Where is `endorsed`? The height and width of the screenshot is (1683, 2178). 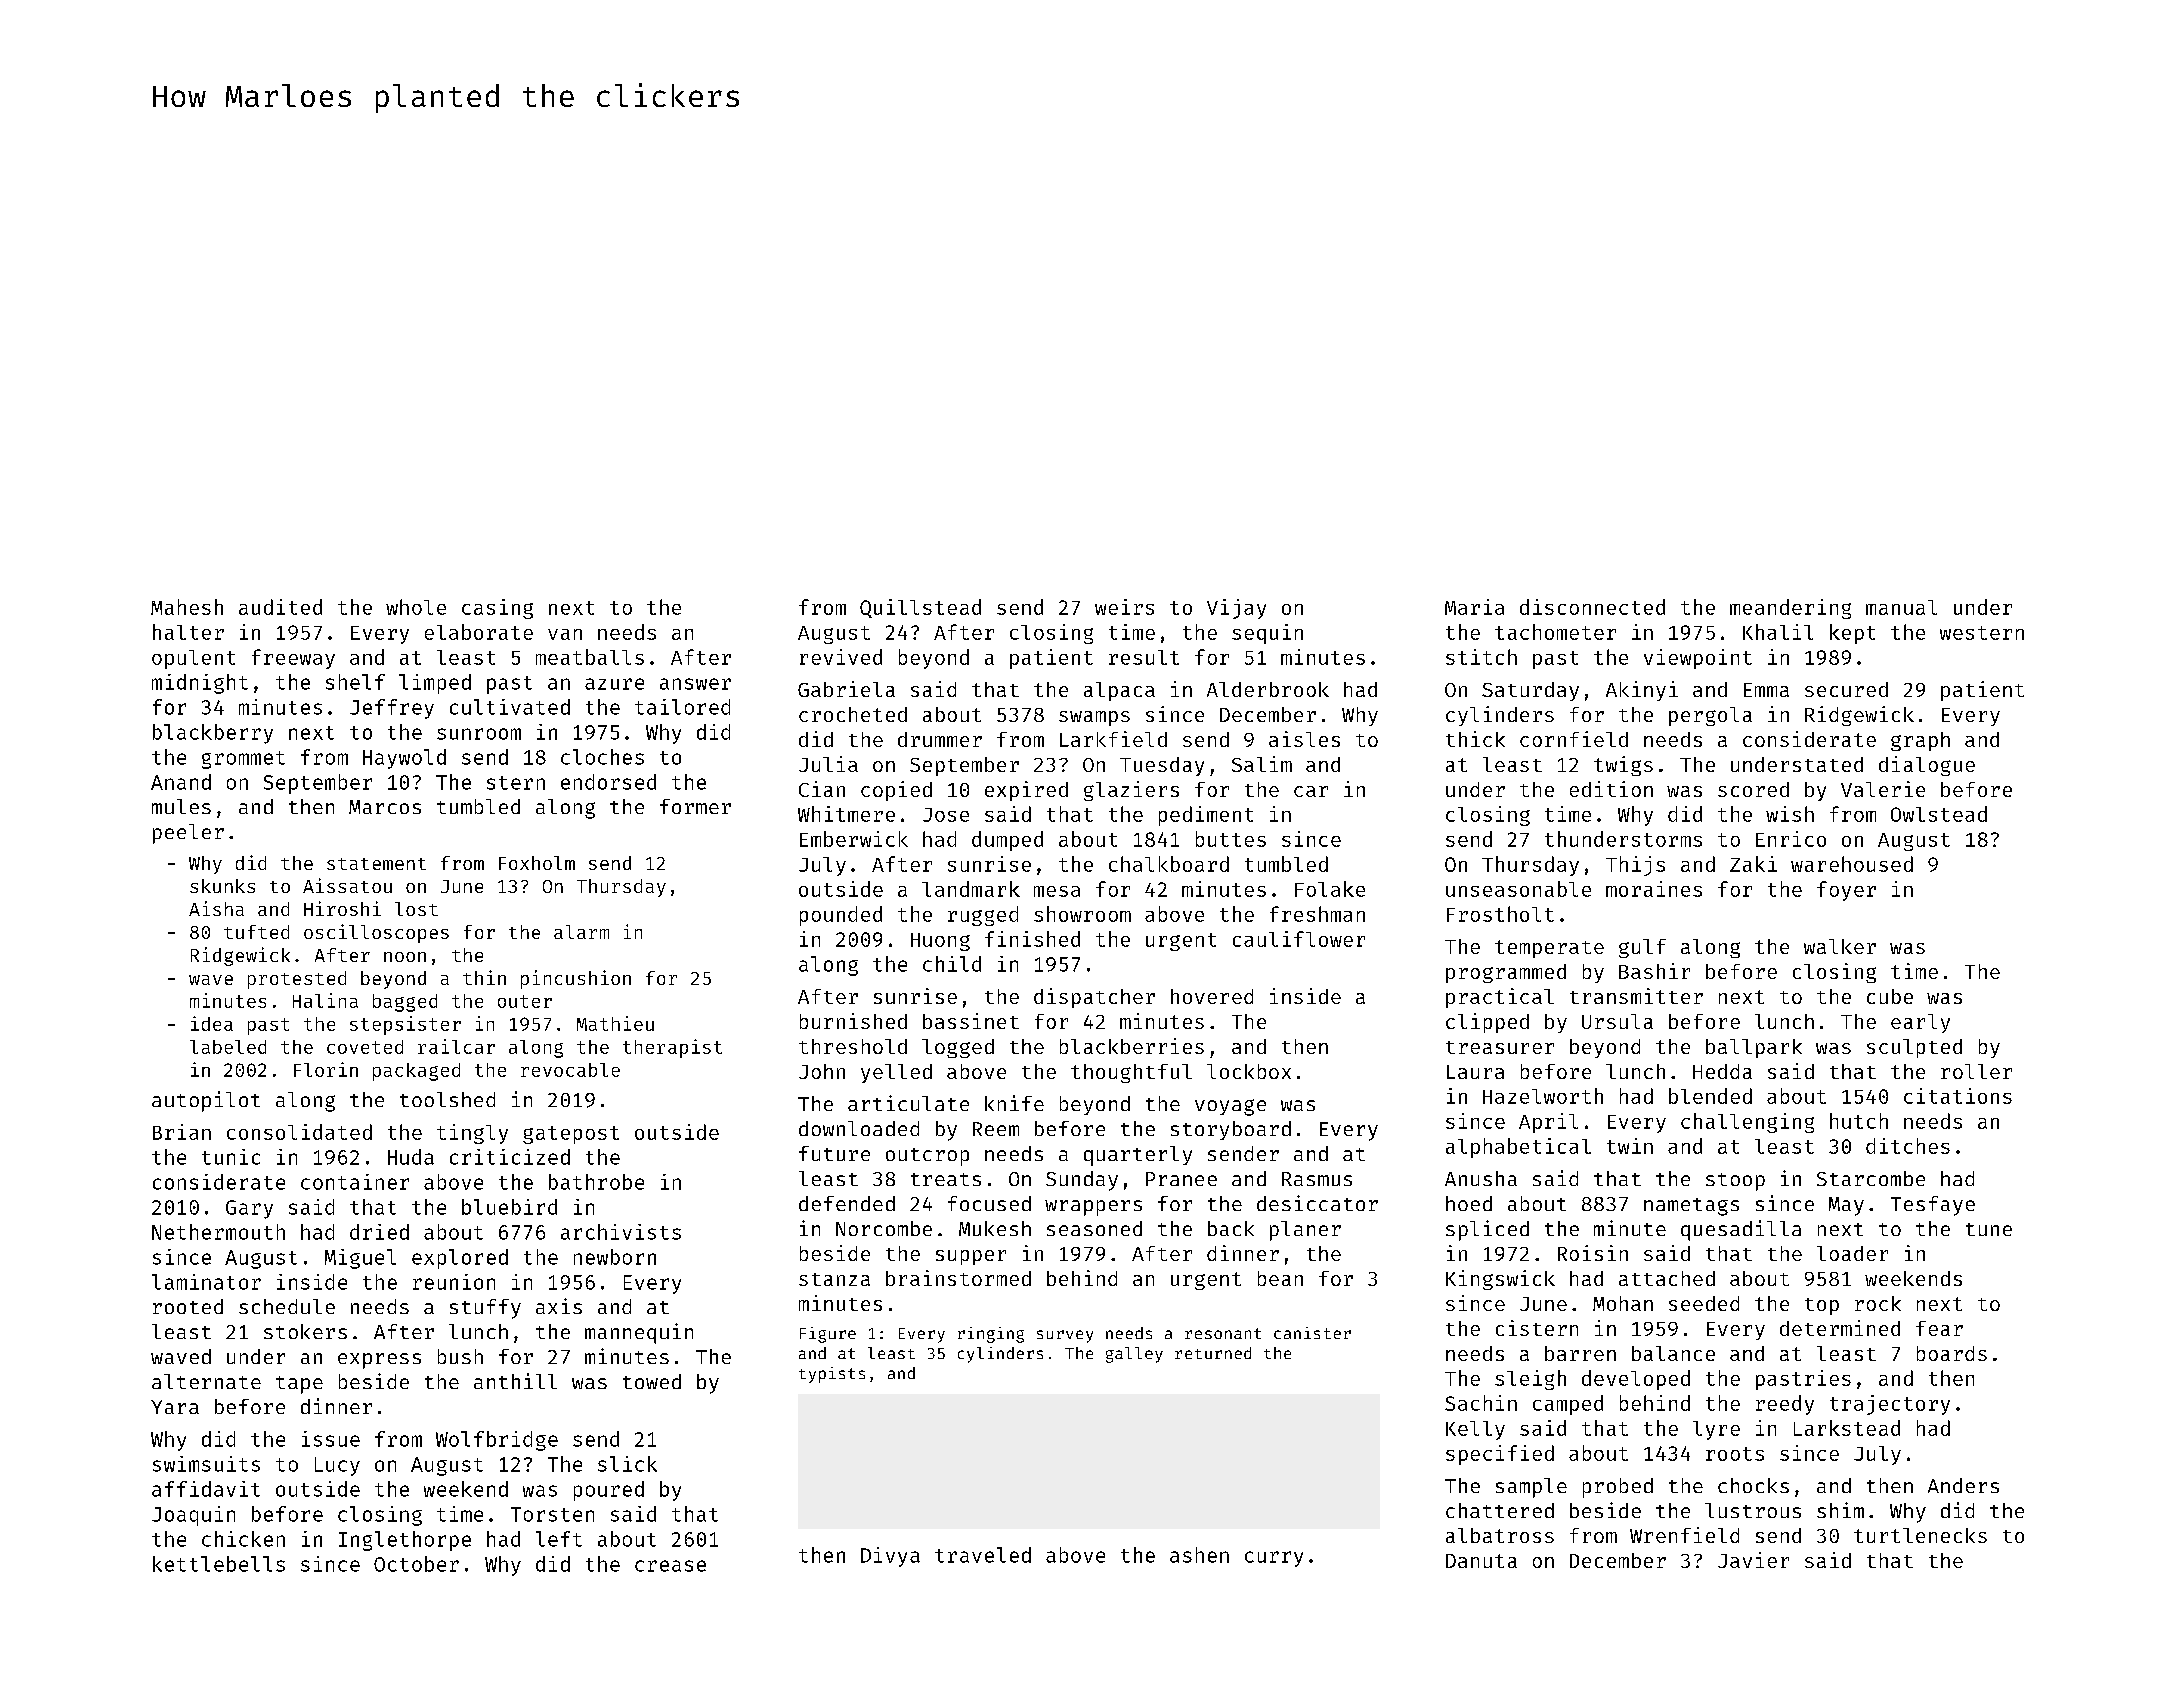
endorsed is located at coordinates (608, 782).
